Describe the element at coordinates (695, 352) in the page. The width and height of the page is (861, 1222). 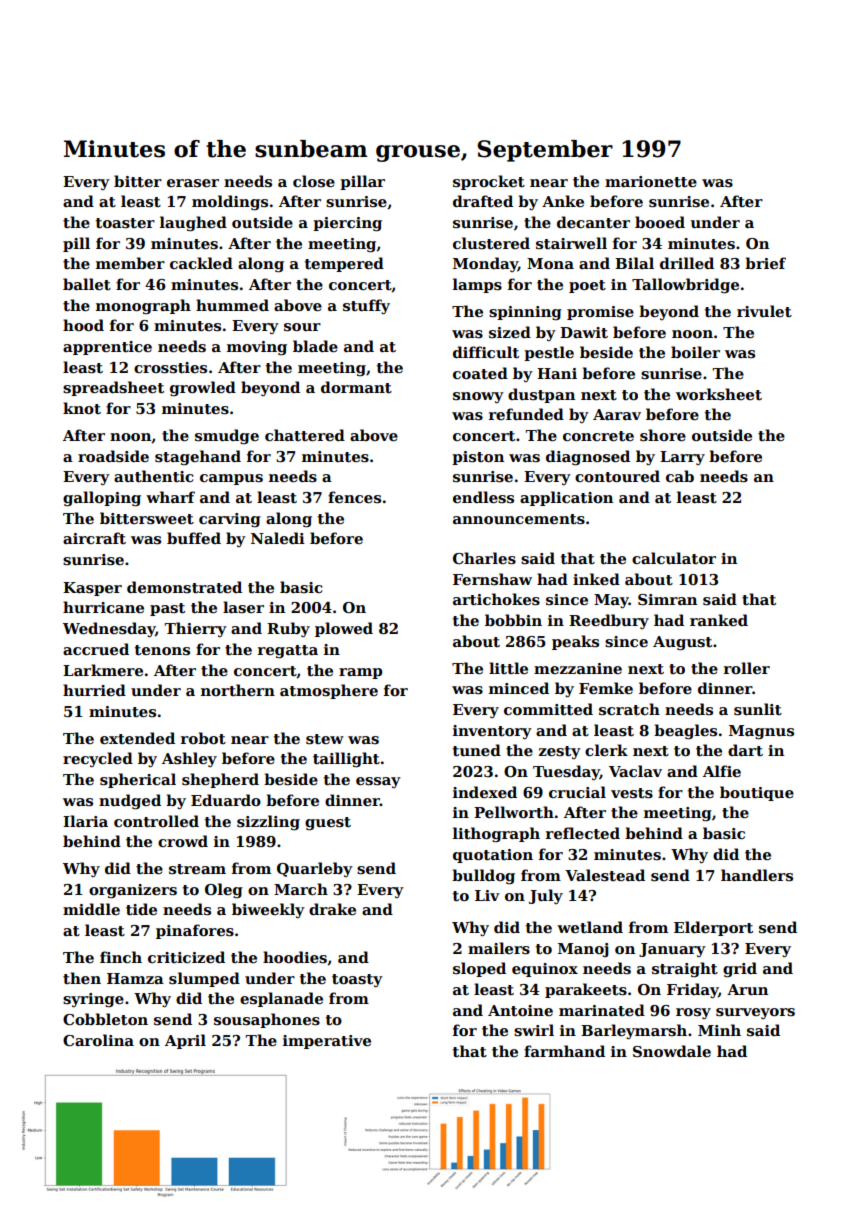
I see `boiler` at that location.
